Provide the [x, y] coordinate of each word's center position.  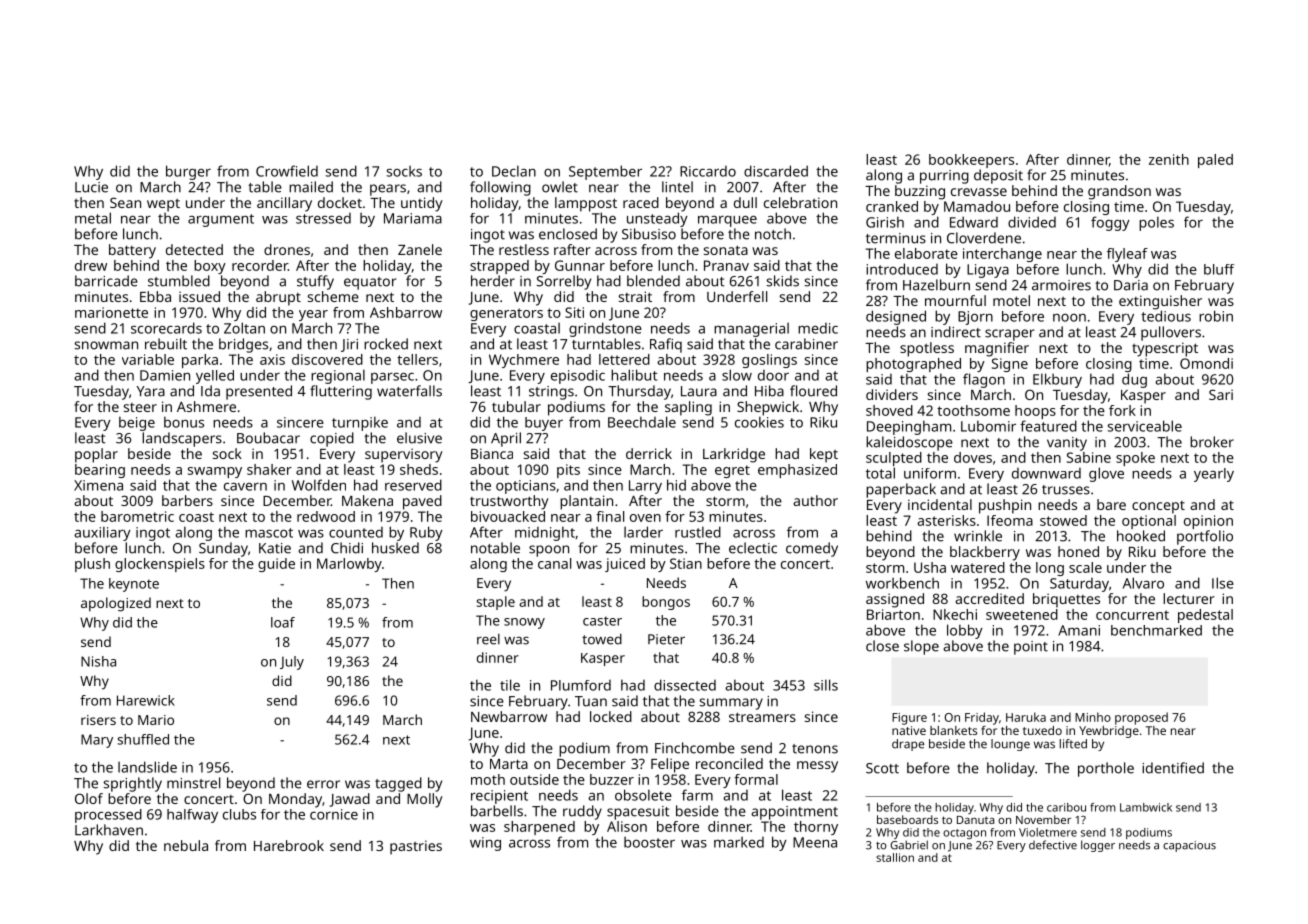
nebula [186, 845]
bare [1111, 504]
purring [944, 177]
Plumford [581, 685]
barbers [187, 500]
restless [524, 249]
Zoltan [244, 328]
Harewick [146, 700]
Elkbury [1057, 380]
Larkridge [734, 455]
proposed [1141, 718]
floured [813, 391]
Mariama [413, 218]
